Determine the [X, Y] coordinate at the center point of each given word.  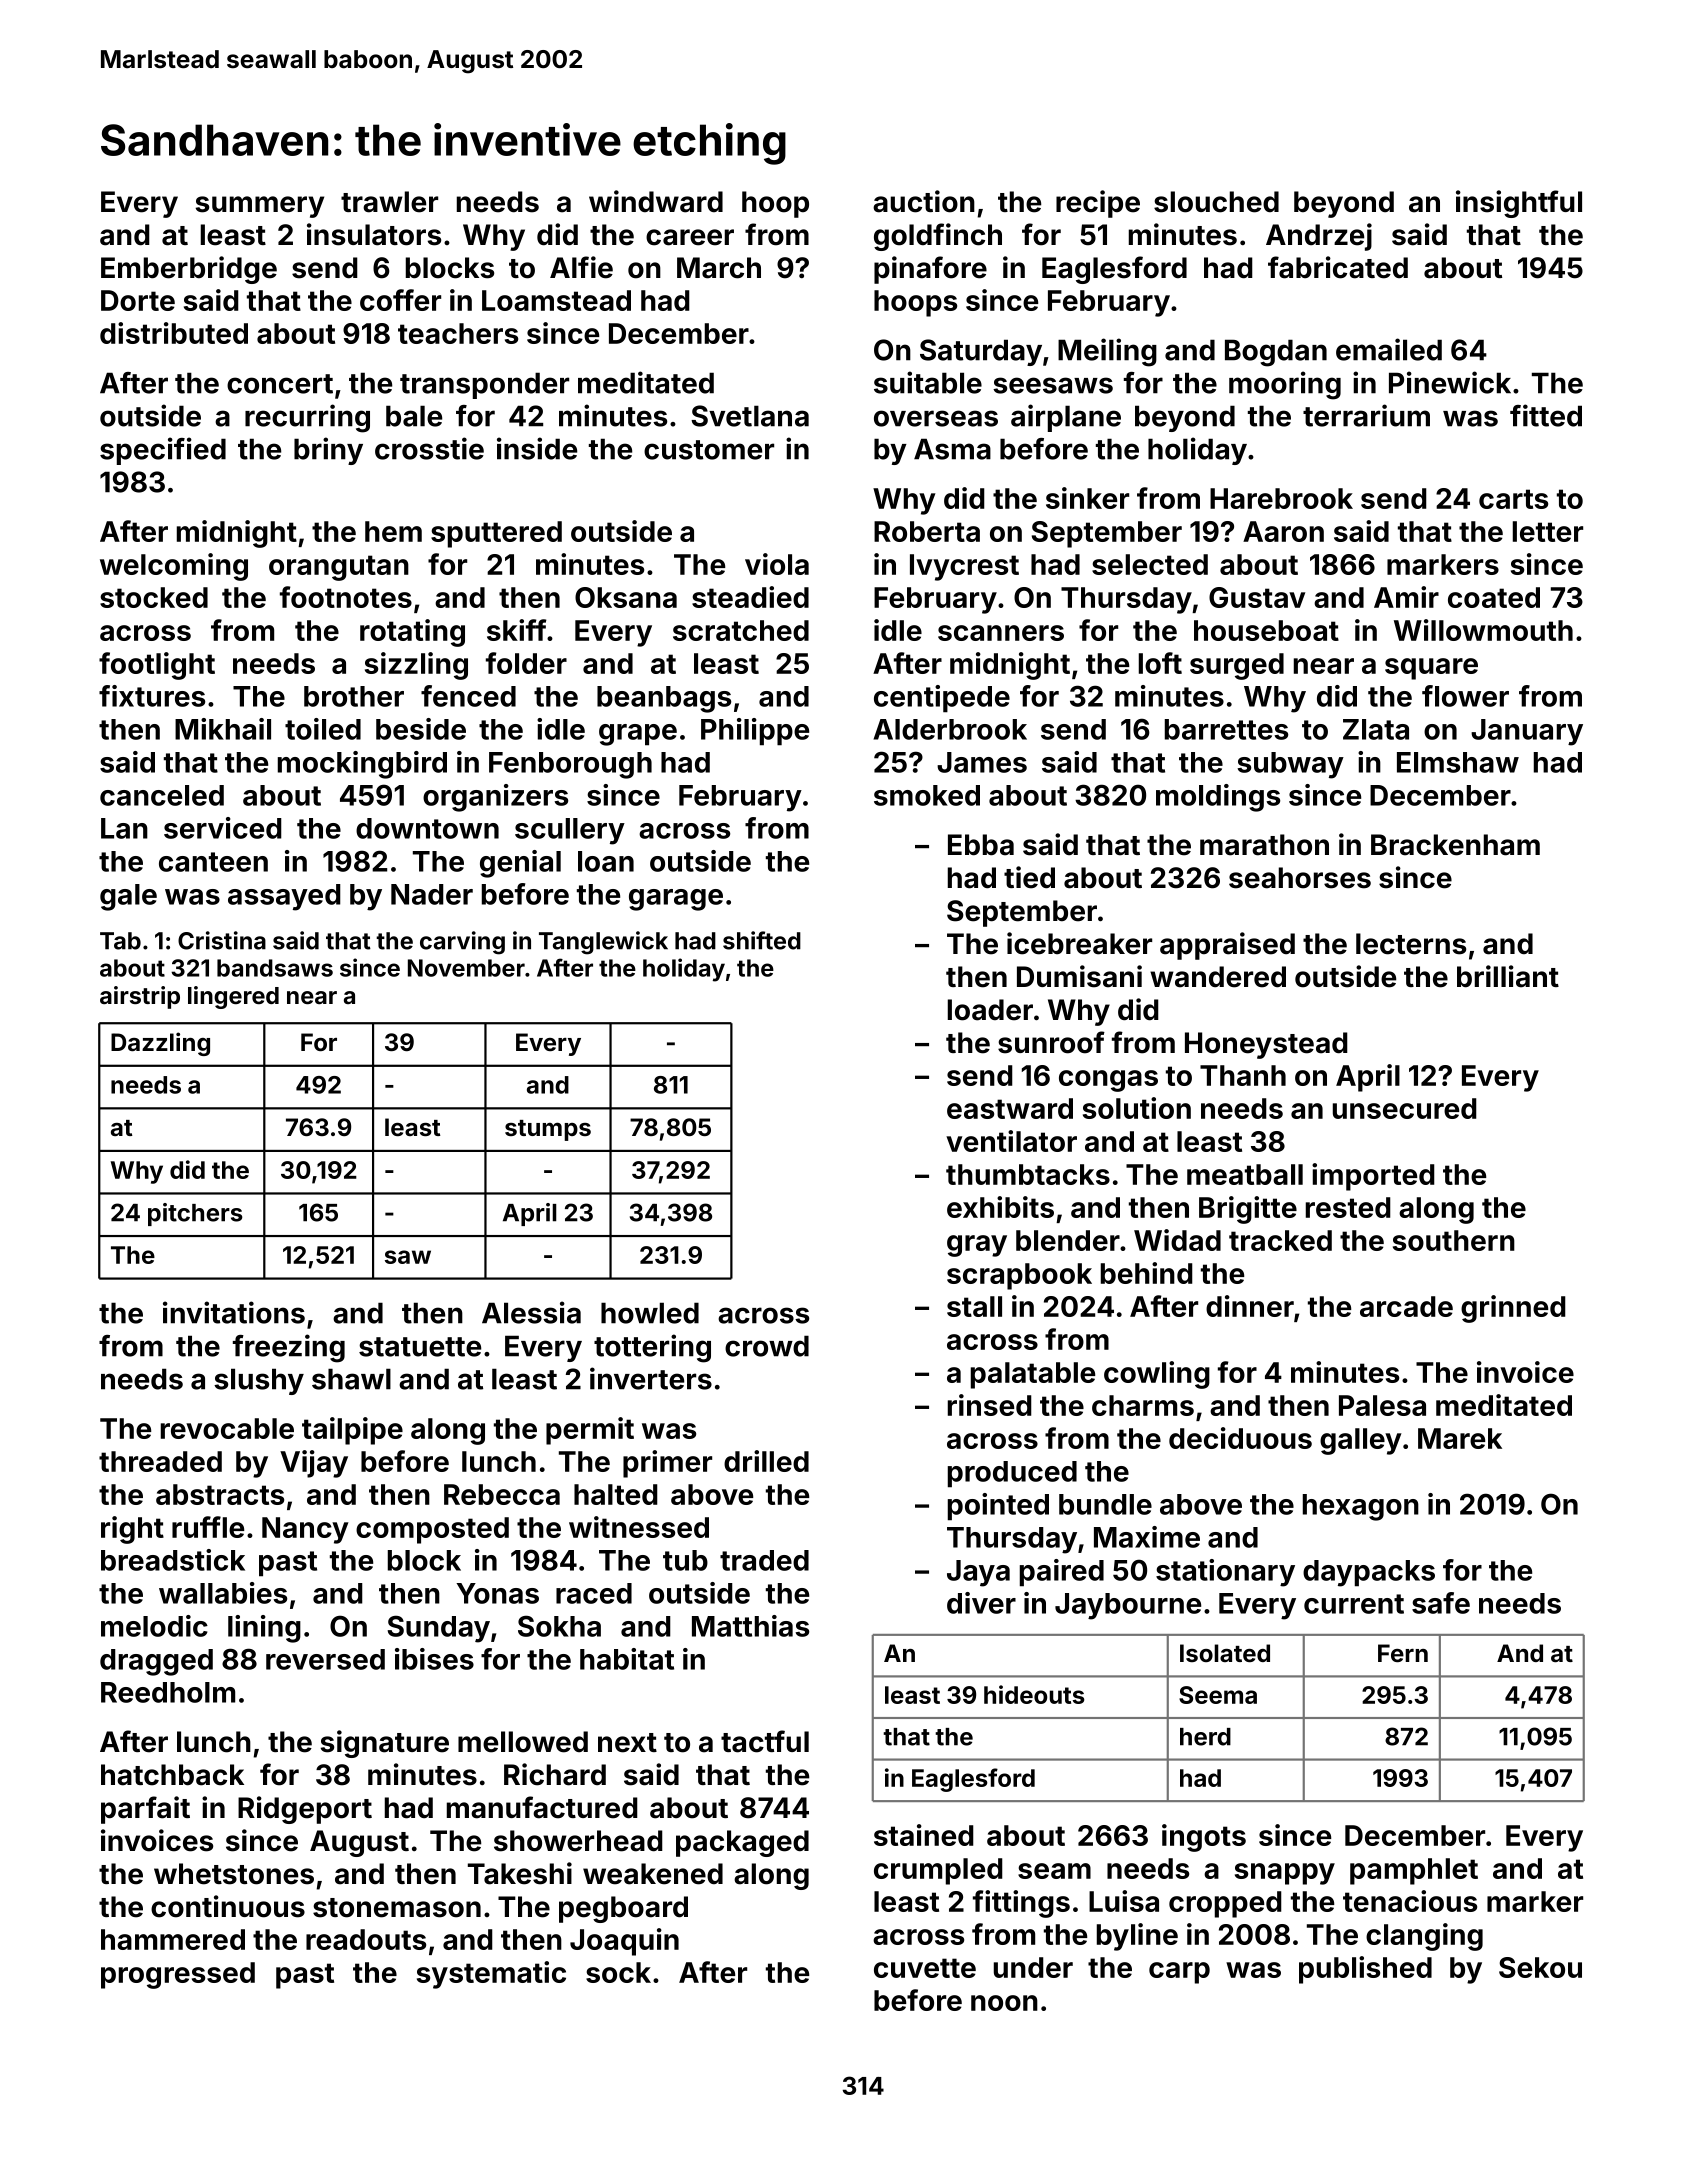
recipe [1098, 204]
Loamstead [556, 300]
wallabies [223, 1593]
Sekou [1540, 1967]
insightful [1519, 204]
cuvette [925, 1968]
